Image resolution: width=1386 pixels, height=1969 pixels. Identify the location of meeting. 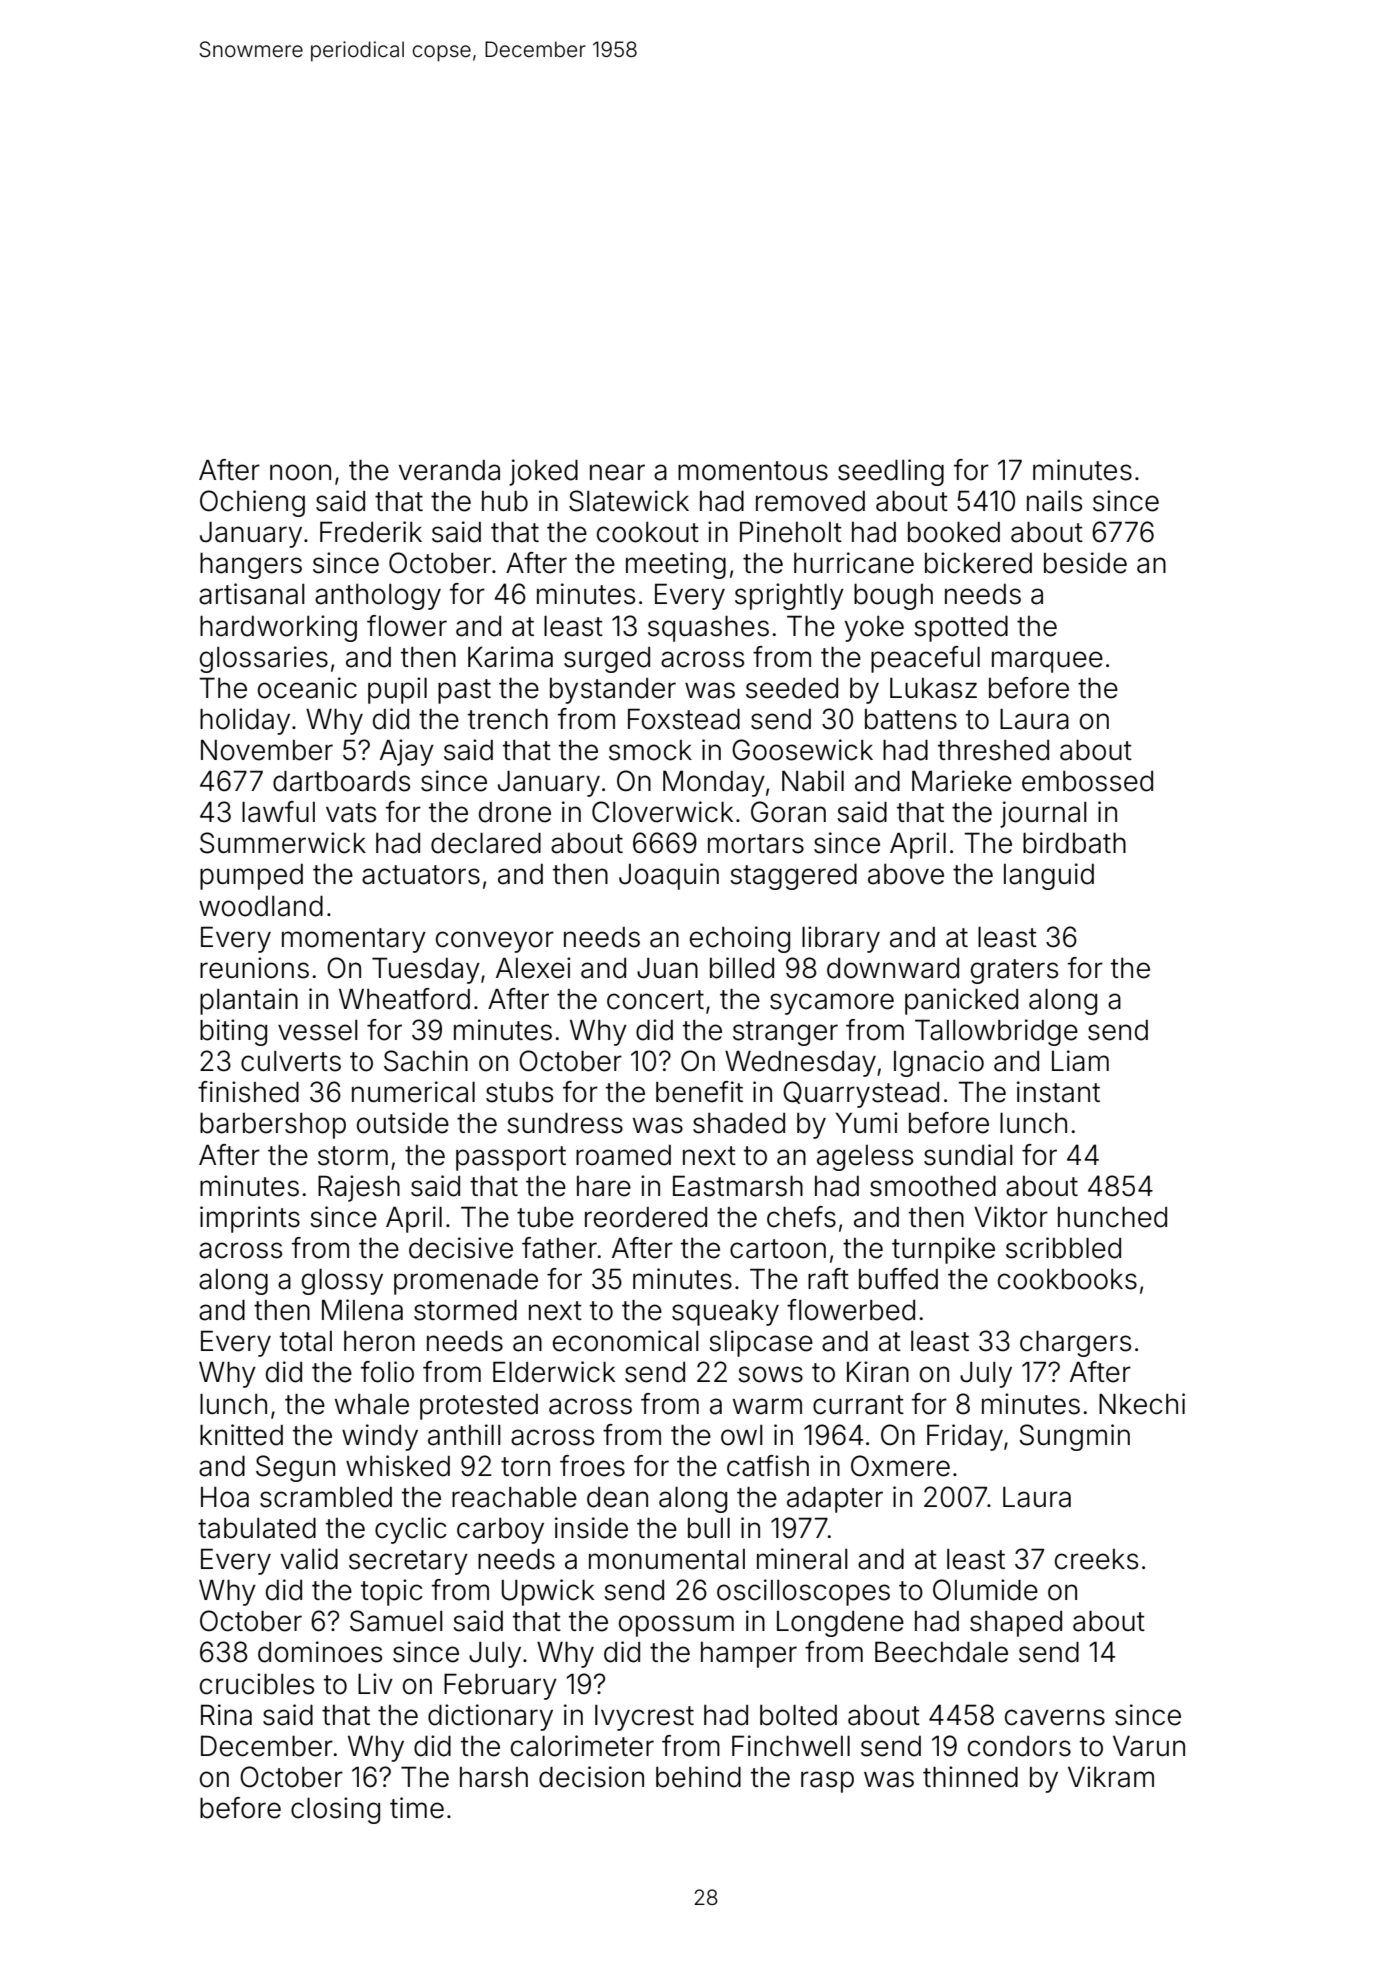
(676, 565).
